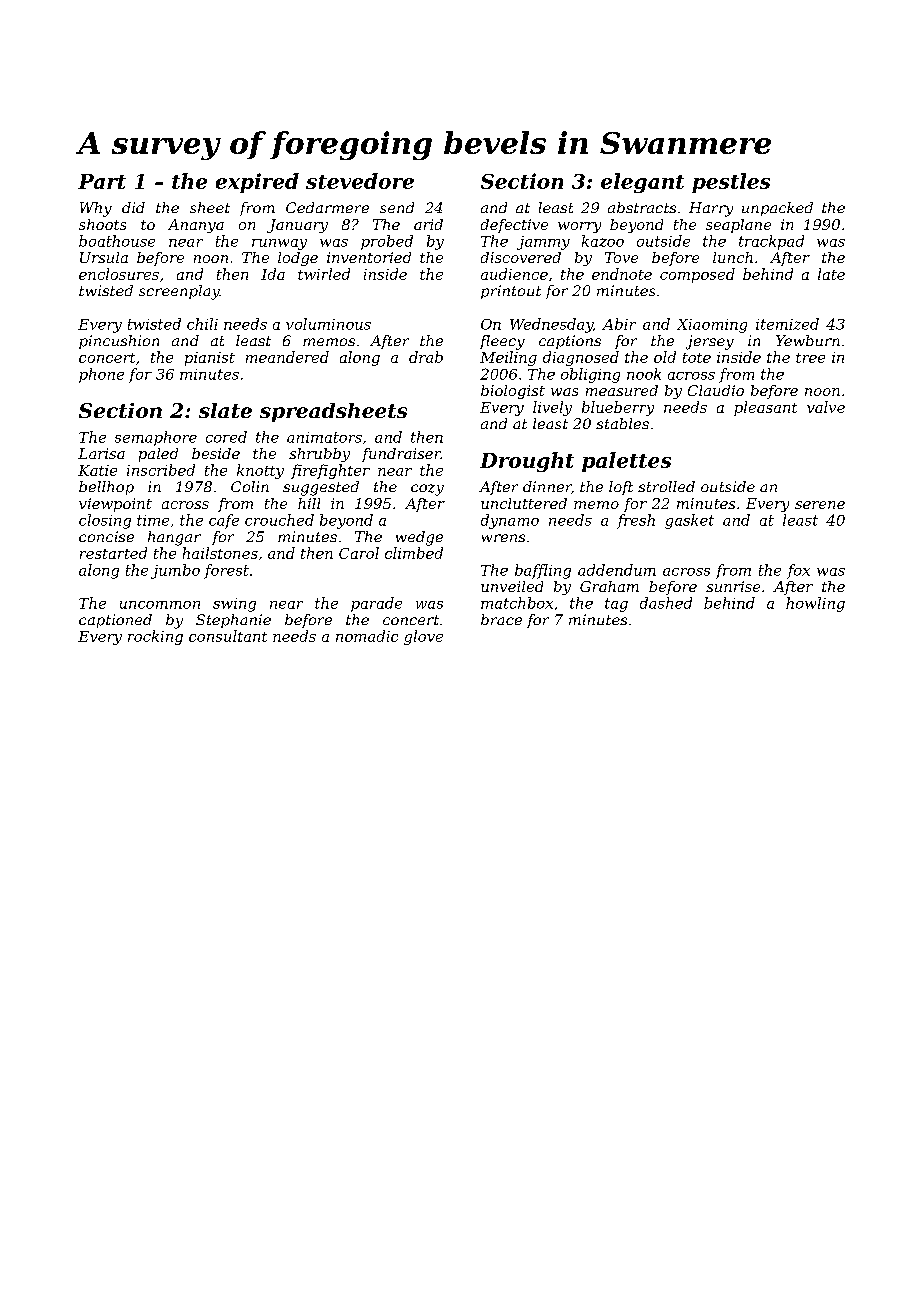 This page has height=1314, width=924. What do you see at coordinates (689, 521) in the page?
I see `gasket` at bounding box center [689, 521].
